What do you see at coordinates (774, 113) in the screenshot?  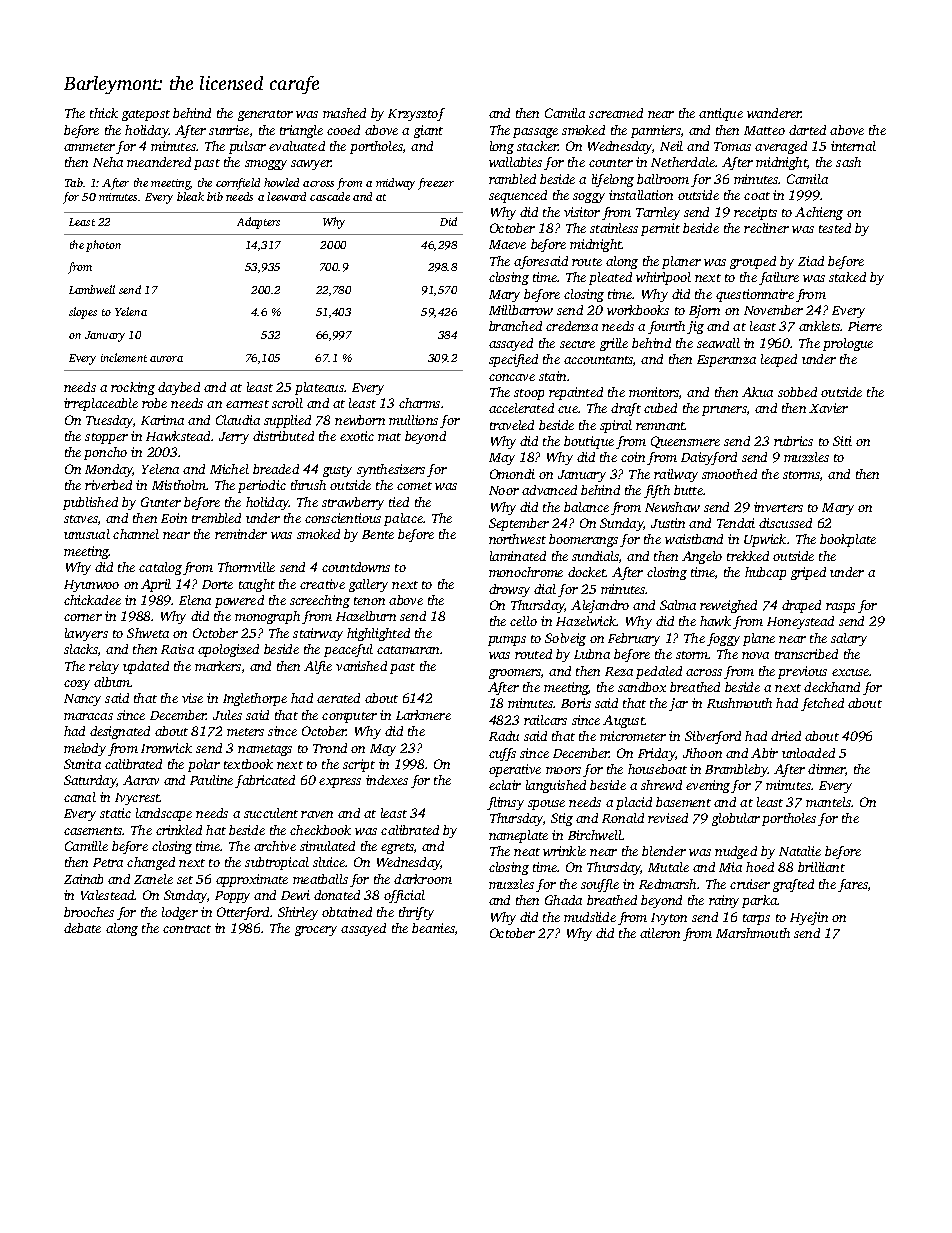 I see `wanderer` at bounding box center [774, 113].
